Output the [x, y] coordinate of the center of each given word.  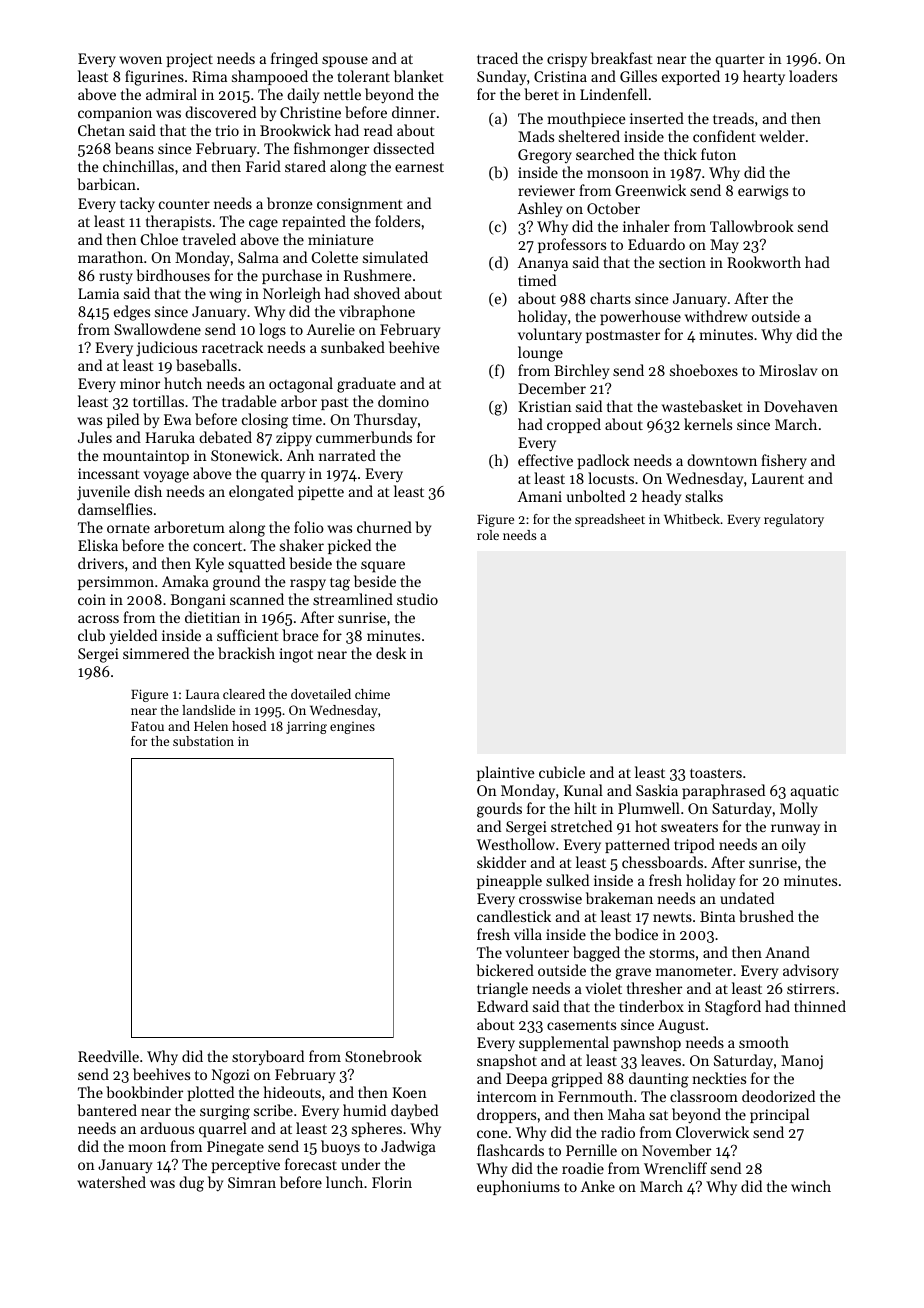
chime [372, 694]
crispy [567, 60]
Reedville [108, 1056]
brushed [766, 916]
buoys [340, 1147]
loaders [813, 76]
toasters [716, 773]
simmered [156, 653]
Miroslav [788, 370]
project [190, 60]
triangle [502, 990]
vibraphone [377, 312]
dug [191, 1184]
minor [140, 383]
